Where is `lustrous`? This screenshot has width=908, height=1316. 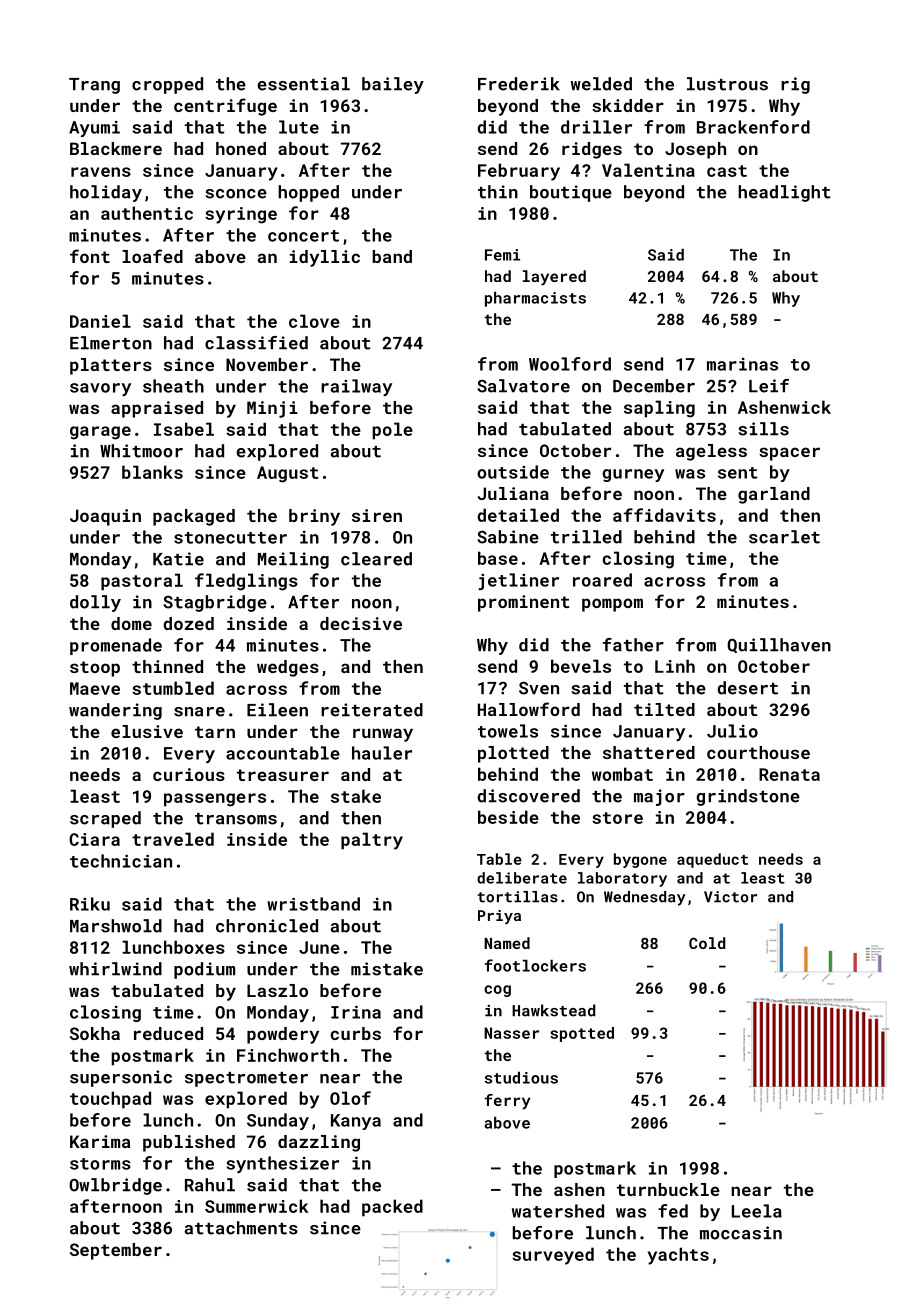 lustrous is located at coordinates (727, 84).
